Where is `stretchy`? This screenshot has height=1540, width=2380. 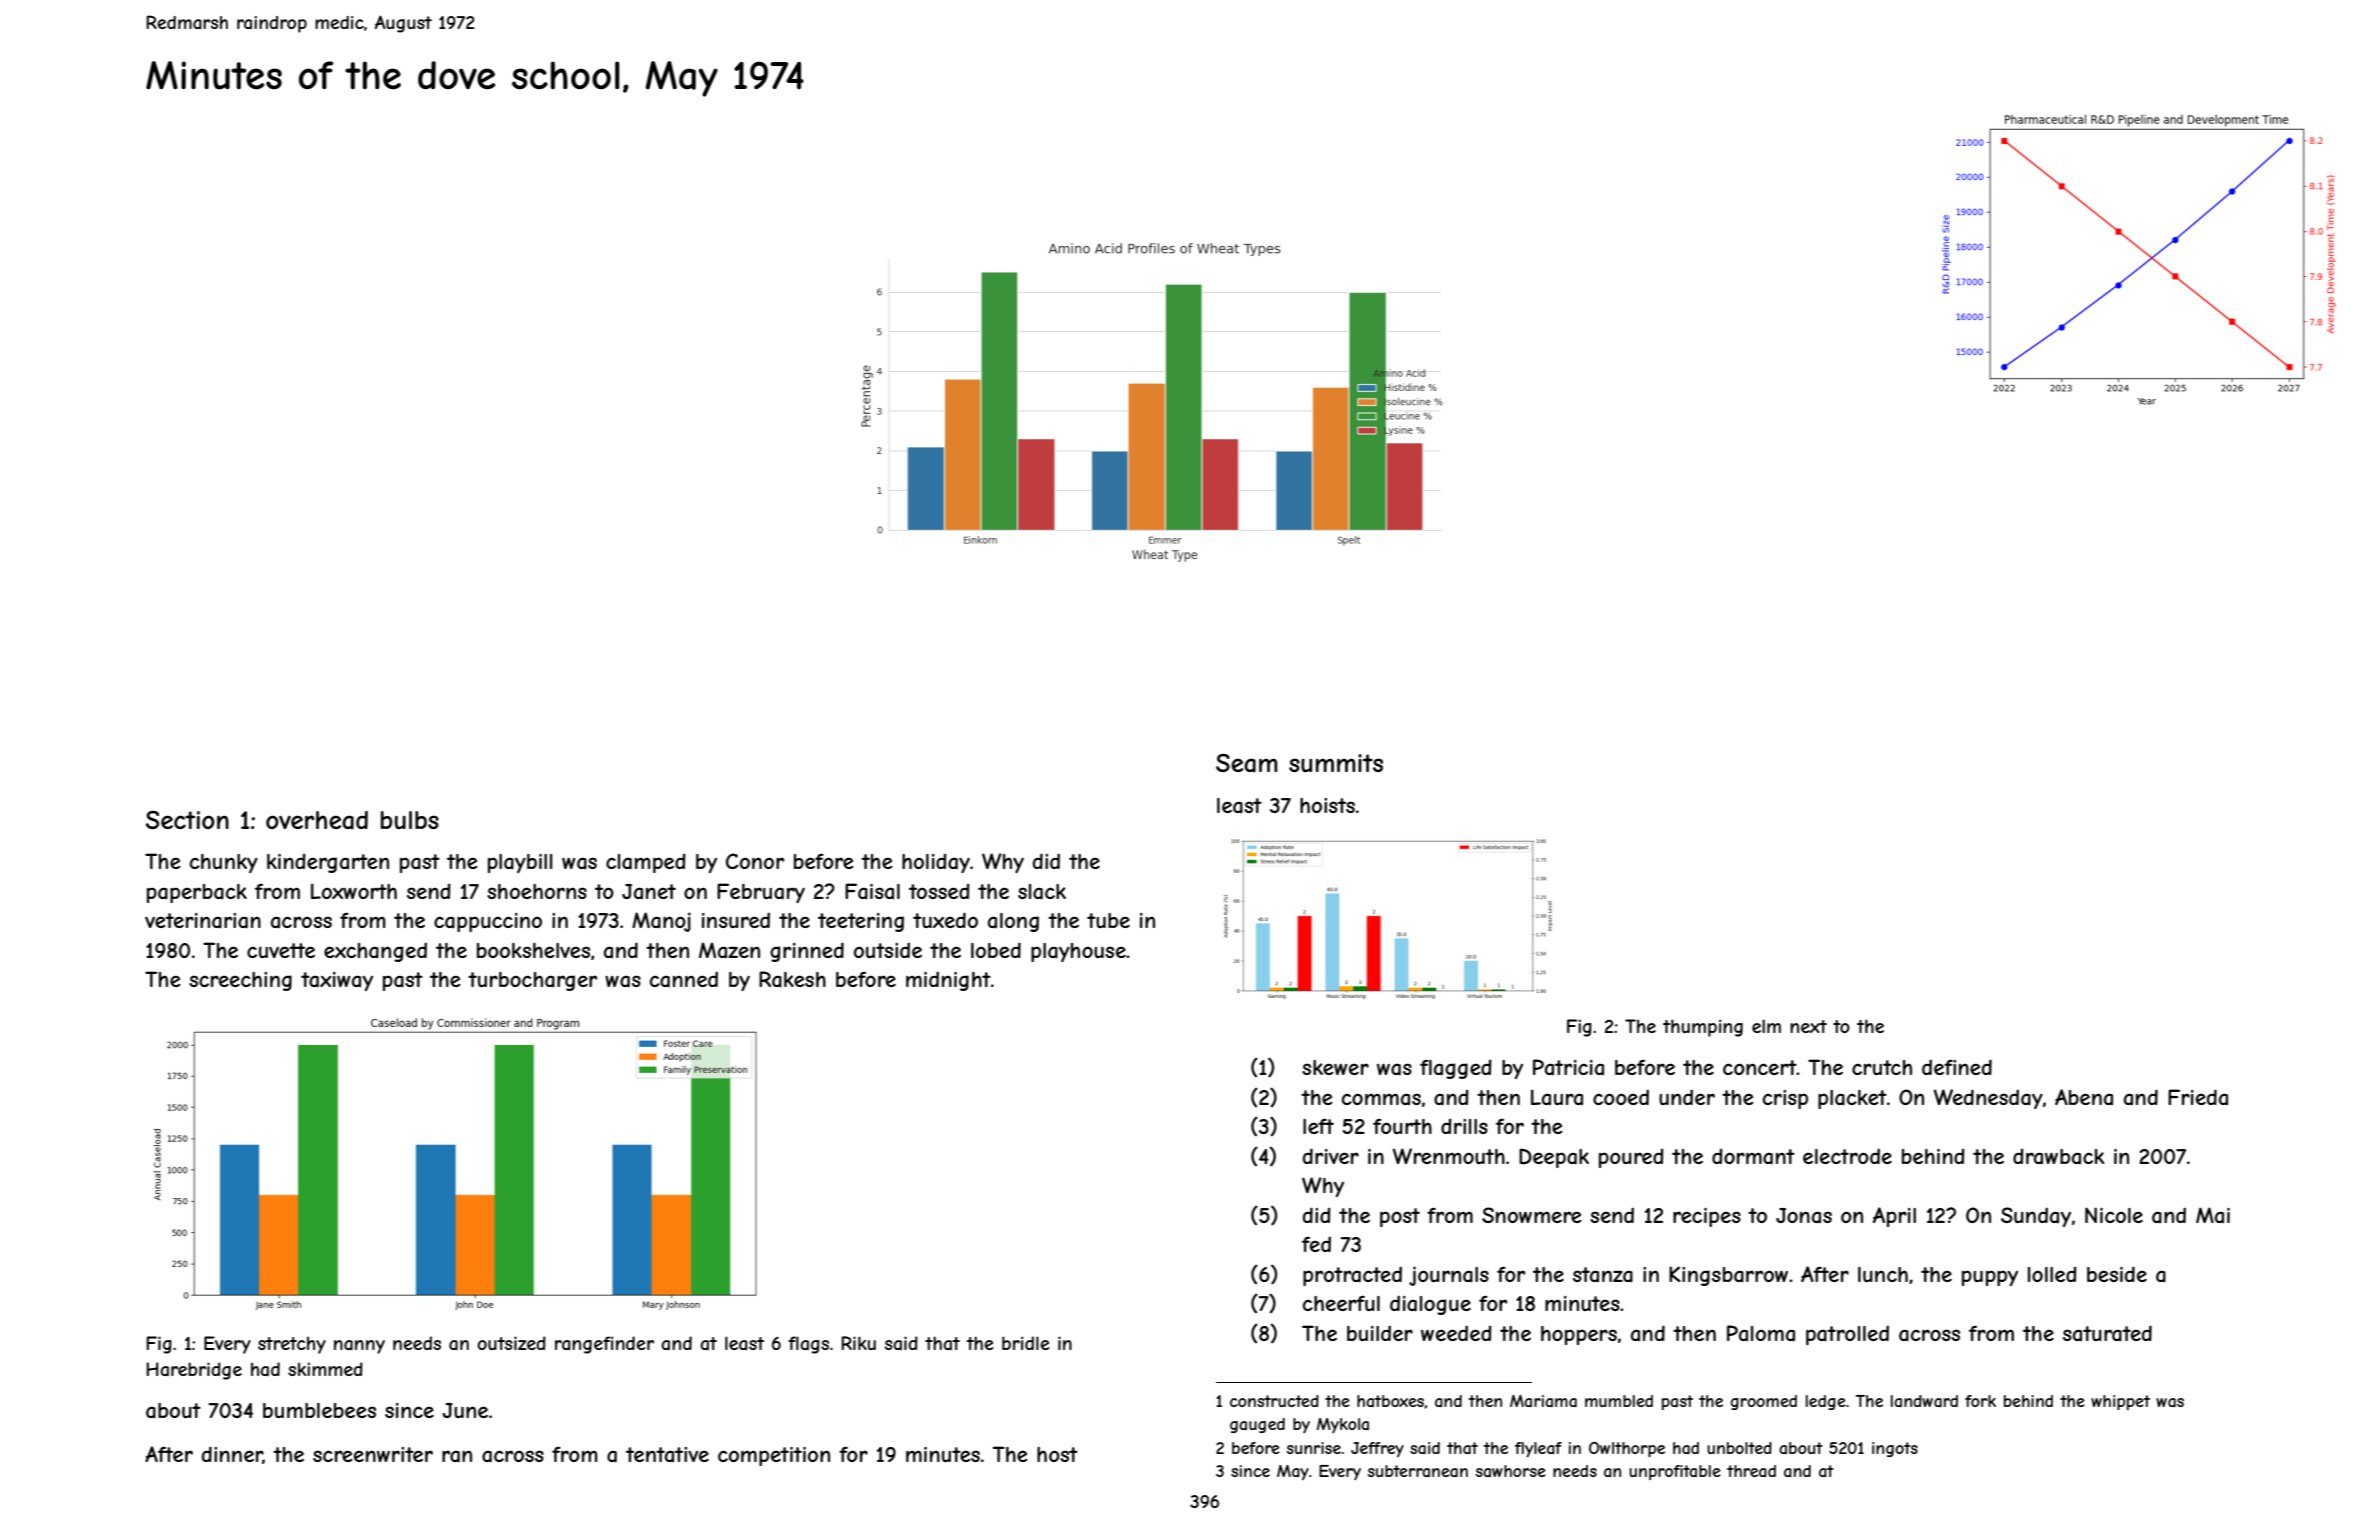
stretchy is located at coordinates (292, 1345).
